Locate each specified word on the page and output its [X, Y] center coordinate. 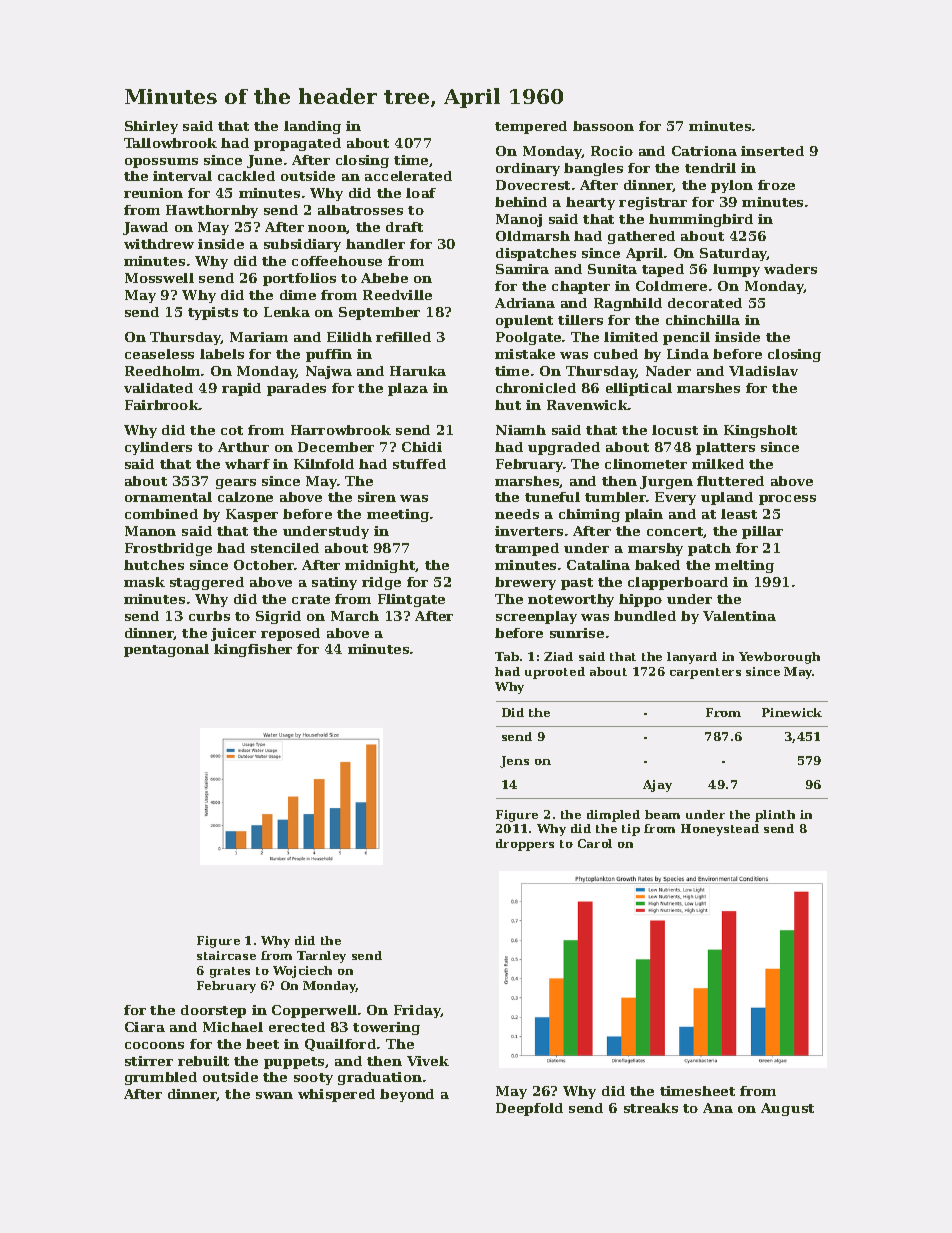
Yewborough [779, 658]
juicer [233, 634]
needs [517, 514]
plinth [775, 816]
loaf [421, 193]
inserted [772, 151]
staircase [226, 955]
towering [386, 1028]
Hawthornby [212, 211]
